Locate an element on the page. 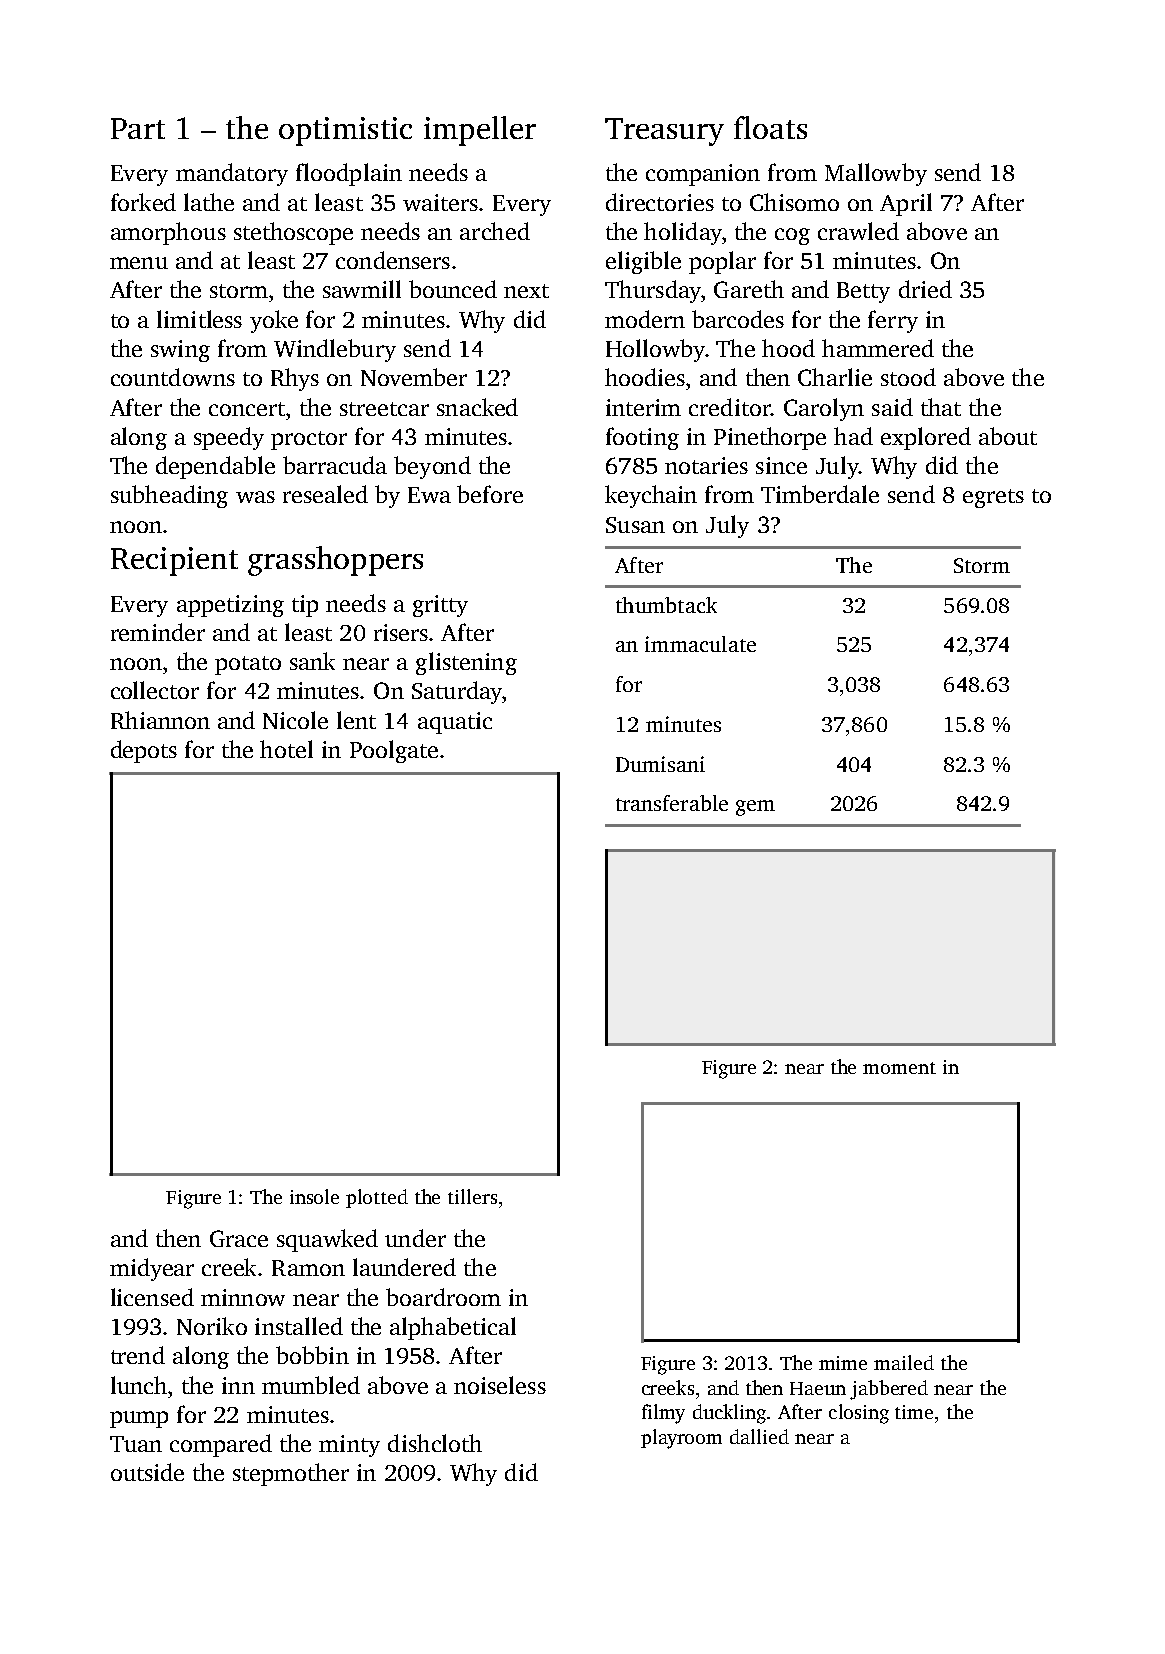  outside is located at coordinates (147, 1472).
